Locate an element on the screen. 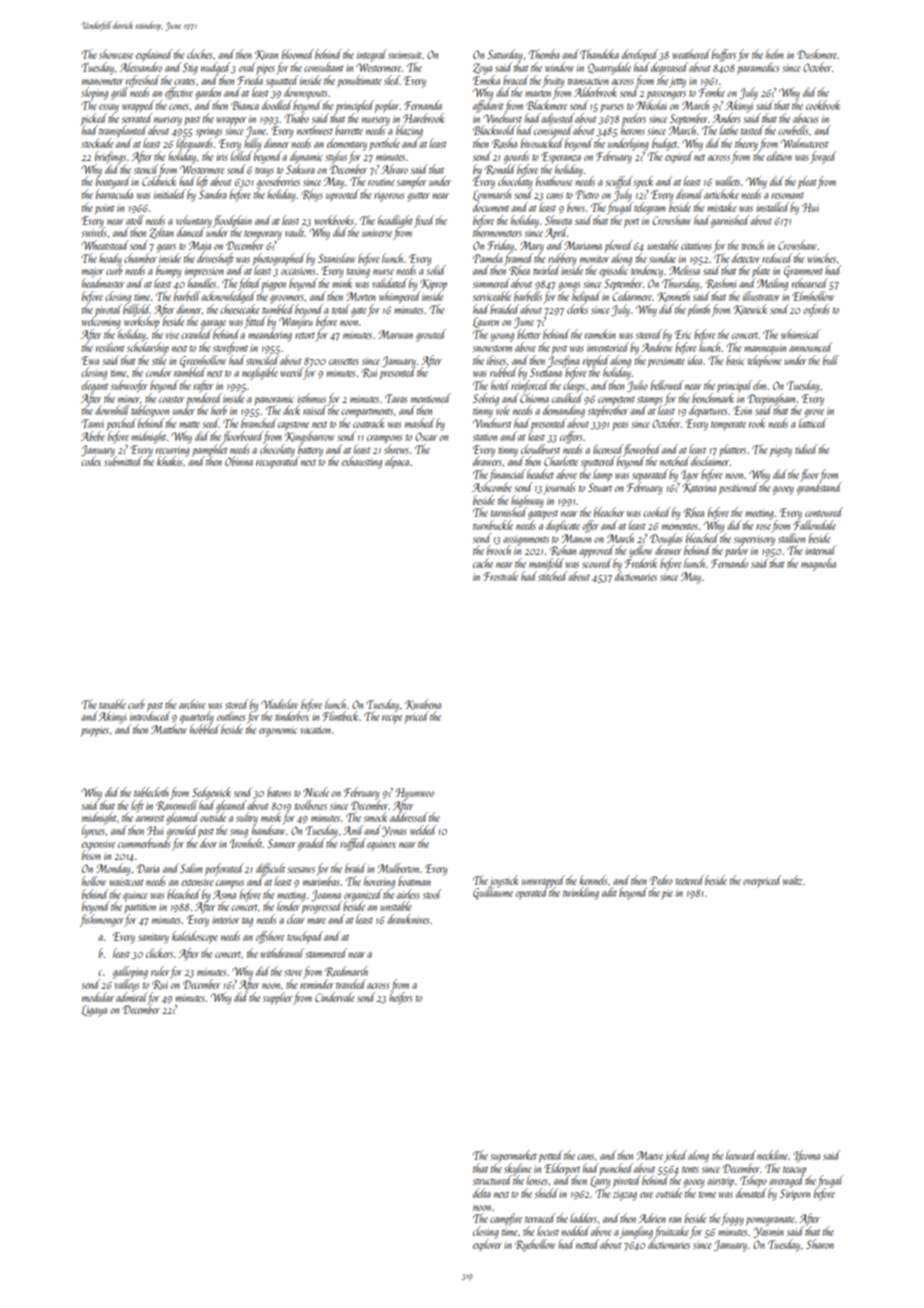 Image resolution: width=924 pixels, height=1308 pixels. gooseberries is located at coordinates (278, 182).
